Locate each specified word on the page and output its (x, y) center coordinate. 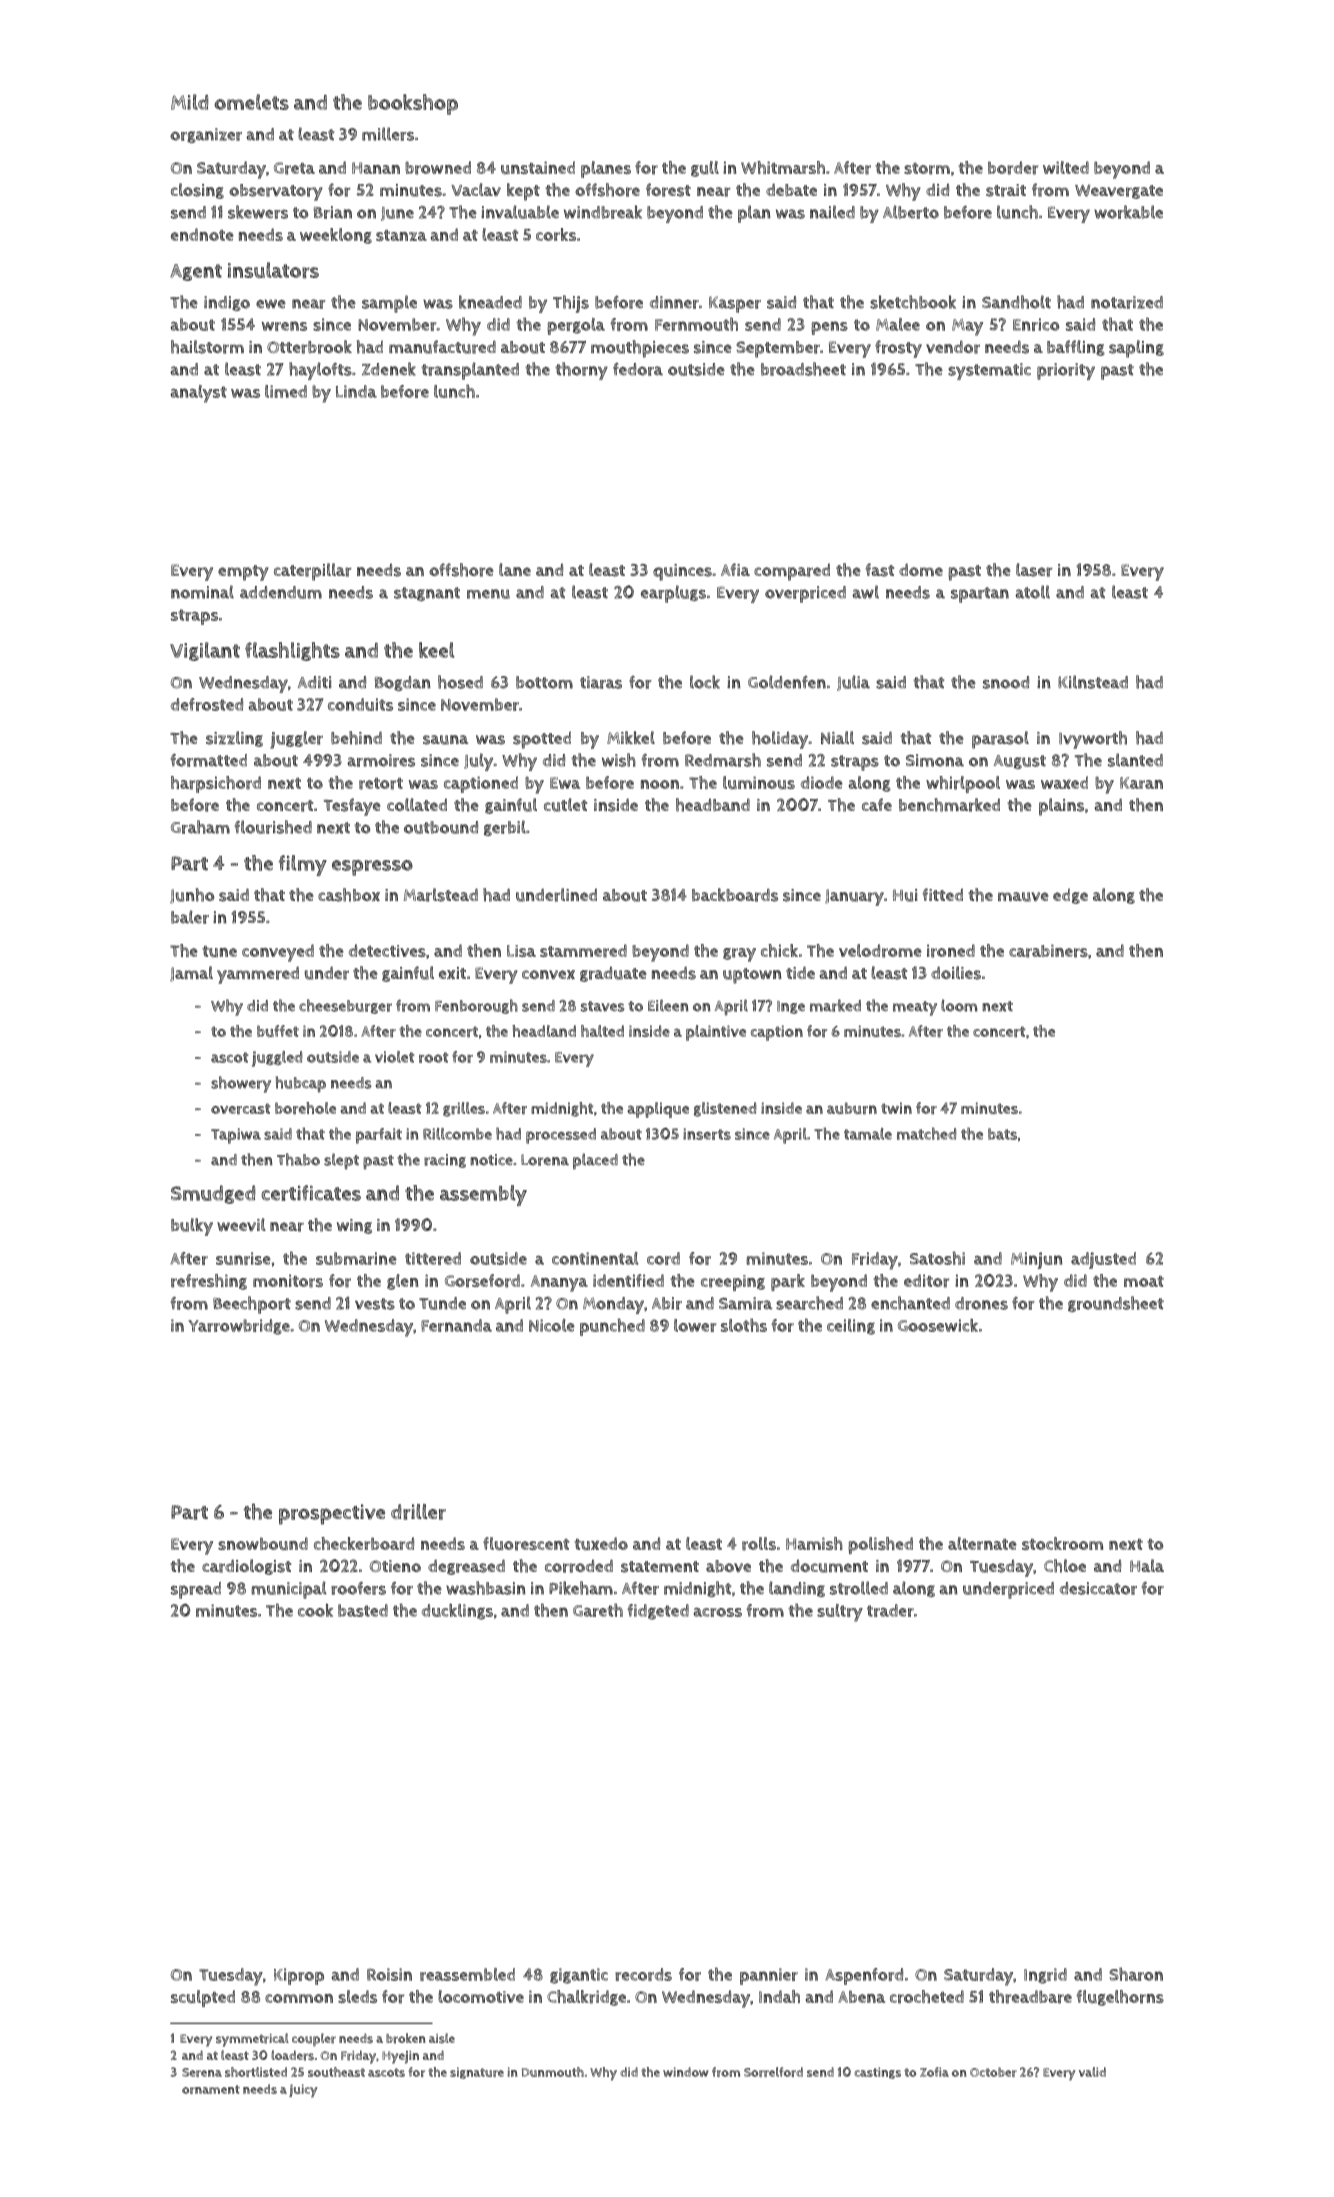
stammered (583, 951)
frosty (898, 349)
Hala (1147, 1565)
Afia (735, 569)
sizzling (234, 739)
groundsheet (1116, 1304)
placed (595, 1161)
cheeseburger (345, 1006)
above (728, 1566)
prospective (332, 1514)
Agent (196, 272)
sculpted (203, 1998)
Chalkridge (586, 1998)
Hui (905, 895)
